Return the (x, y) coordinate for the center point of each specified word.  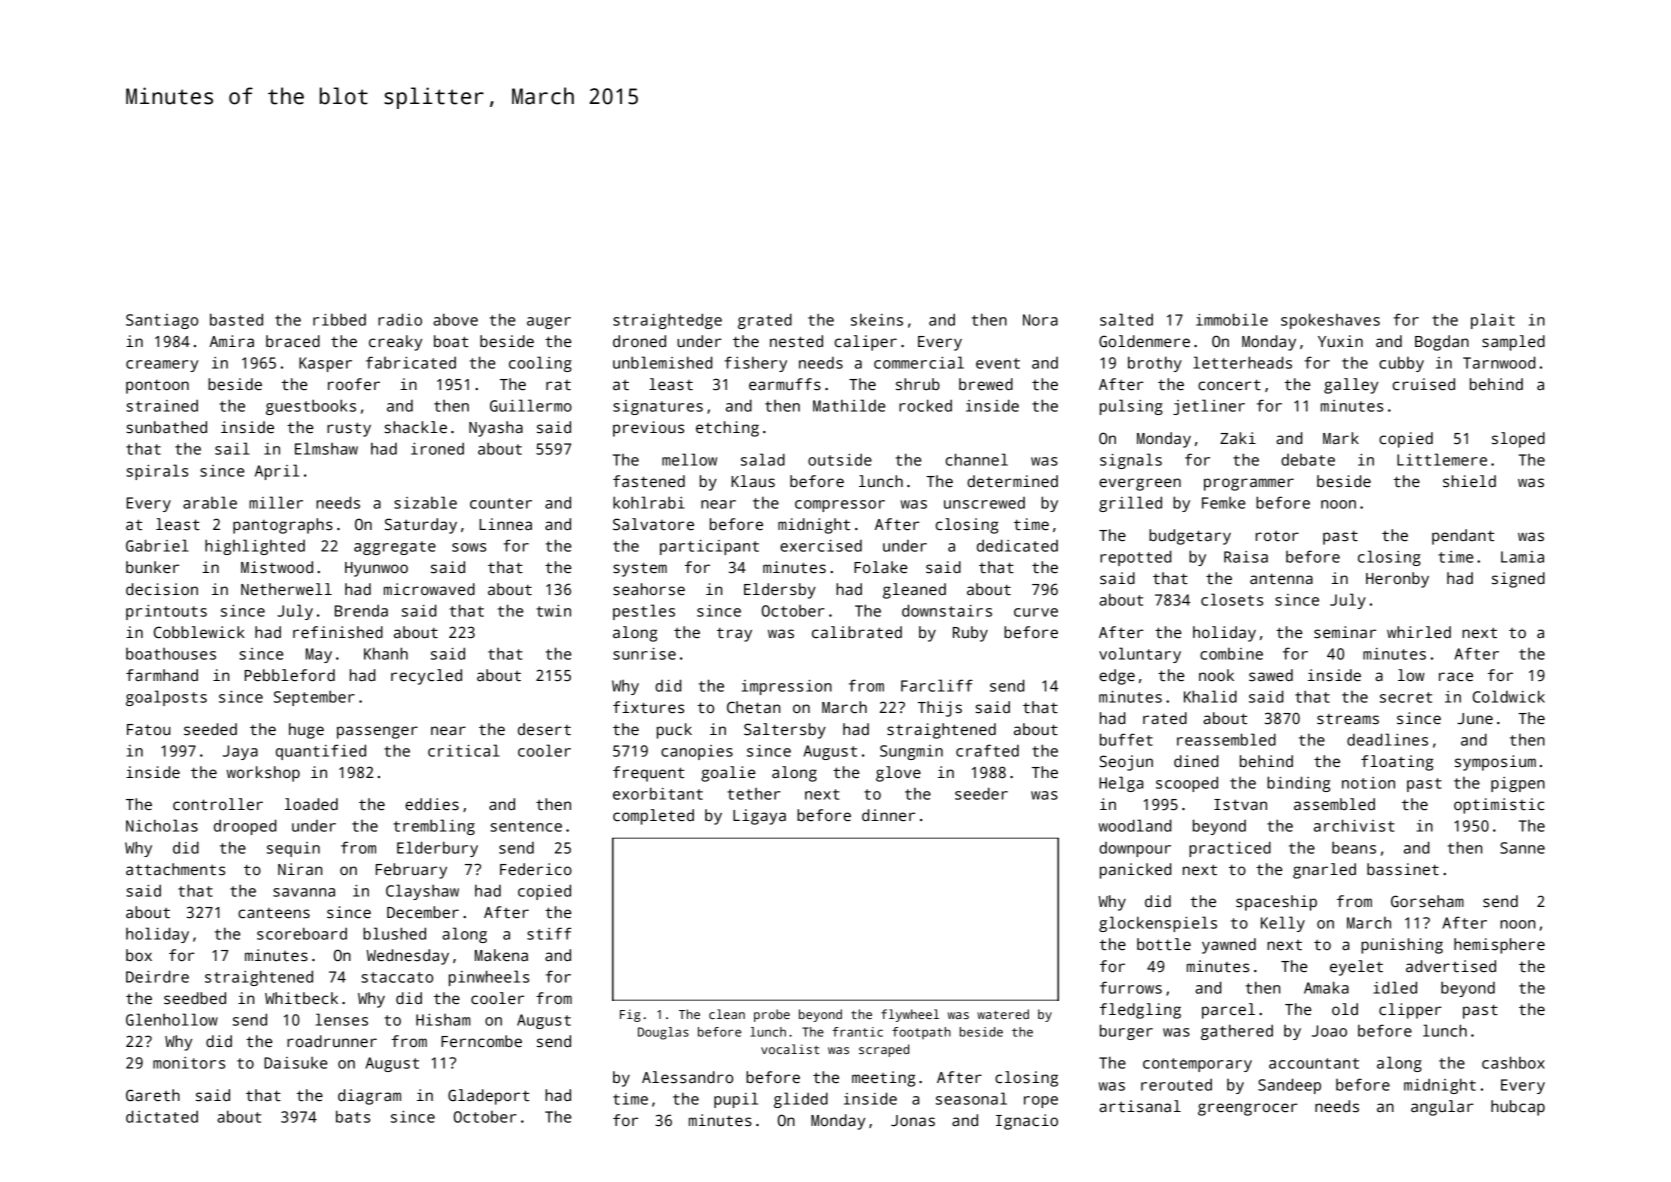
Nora (1040, 320)
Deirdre (157, 976)
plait (1493, 321)
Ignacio (1027, 1122)
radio (400, 319)
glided (801, 1100)
